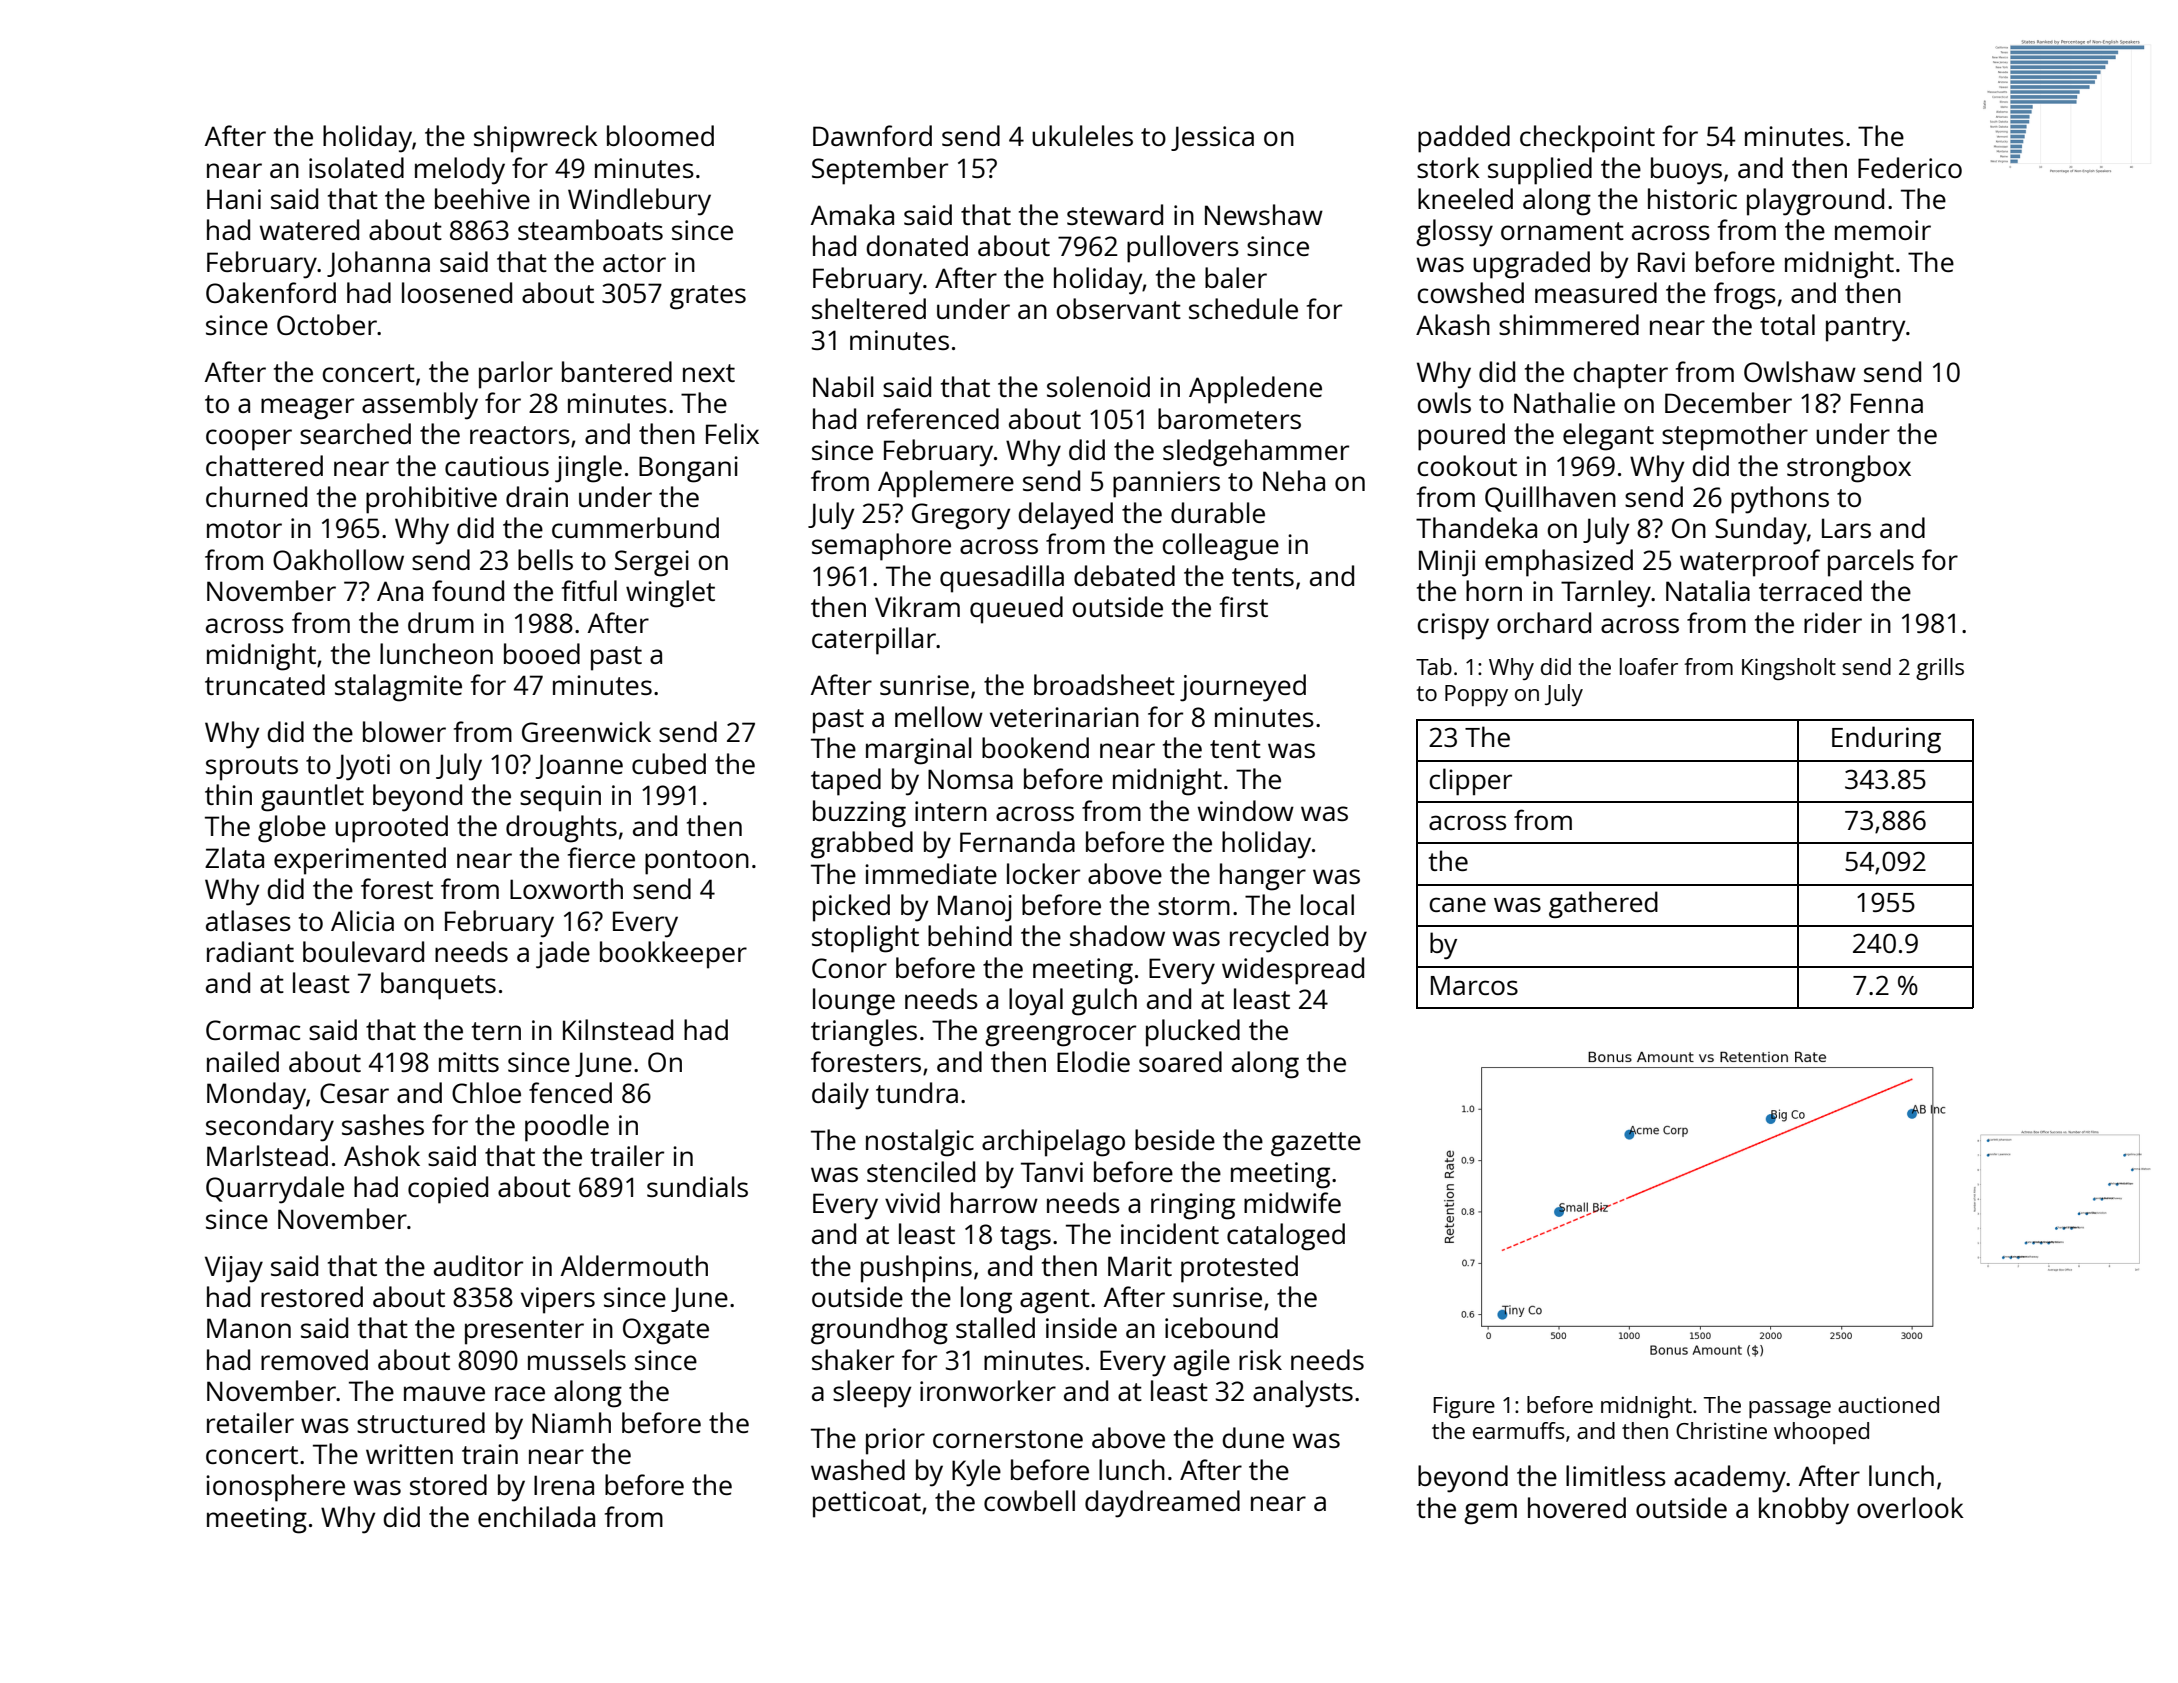  I want to click on loosened, so click(457, 292).
